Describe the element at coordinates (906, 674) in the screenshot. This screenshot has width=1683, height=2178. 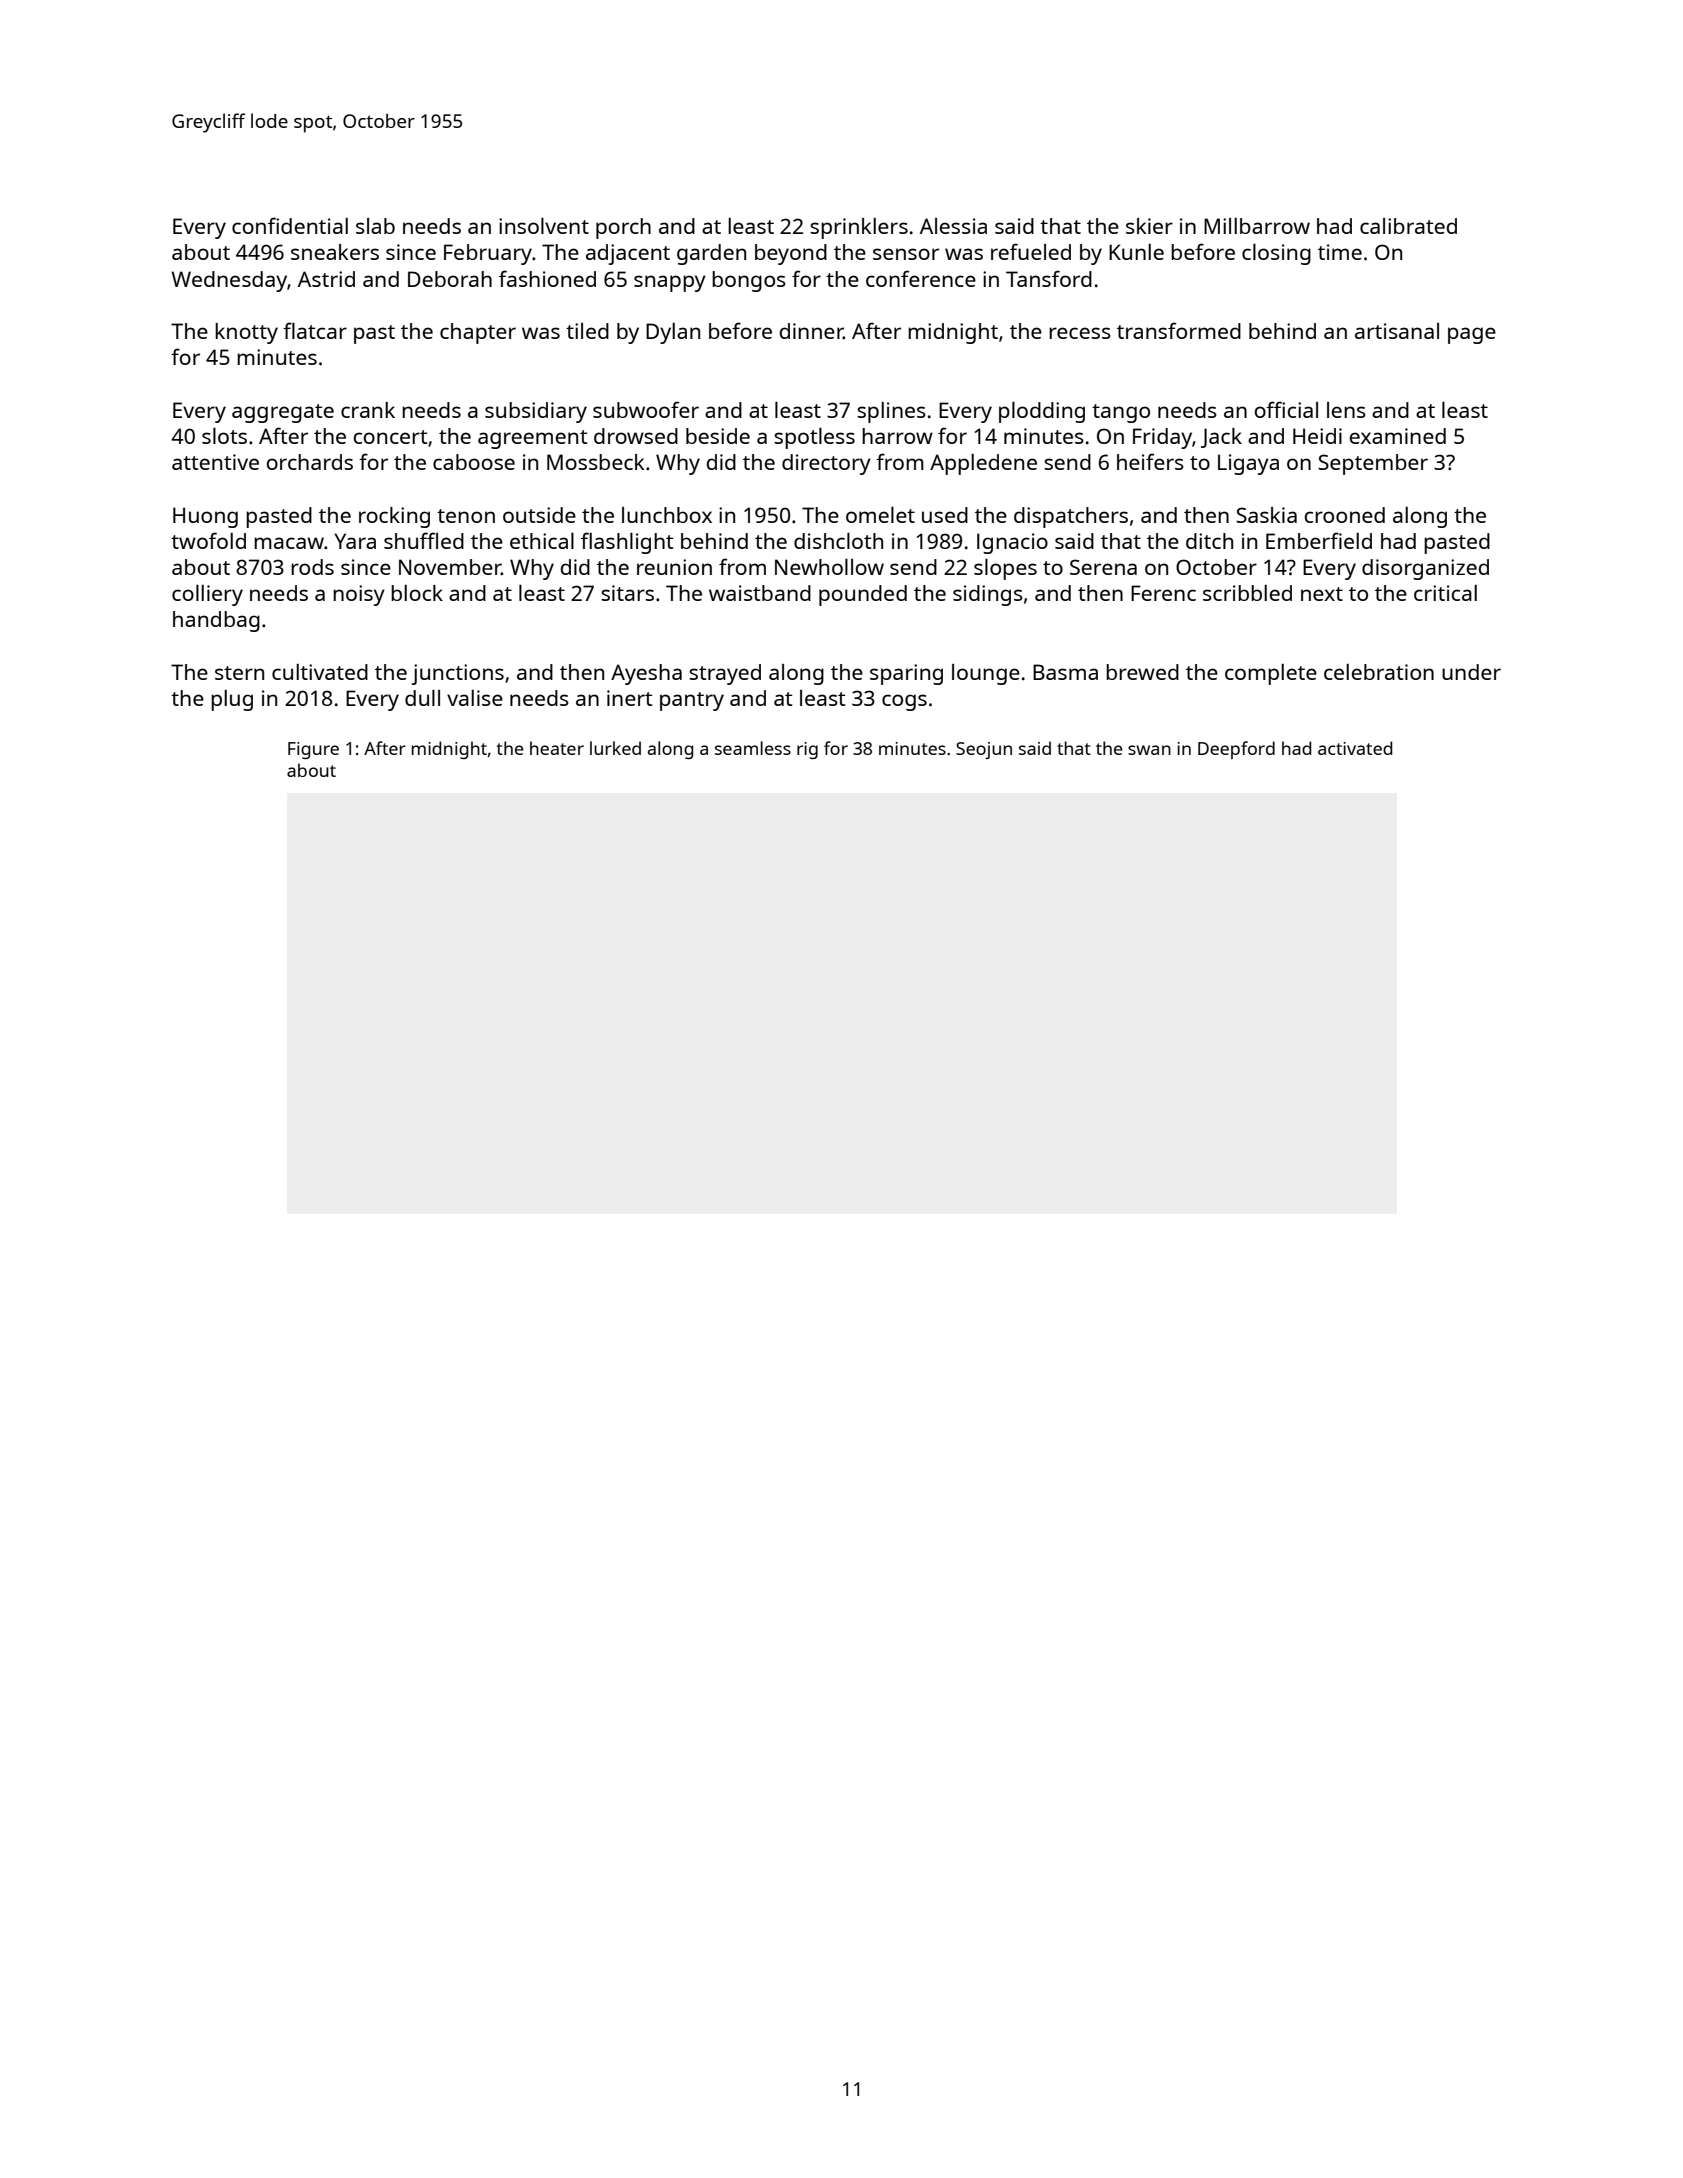
I see `sparing` at that location.
